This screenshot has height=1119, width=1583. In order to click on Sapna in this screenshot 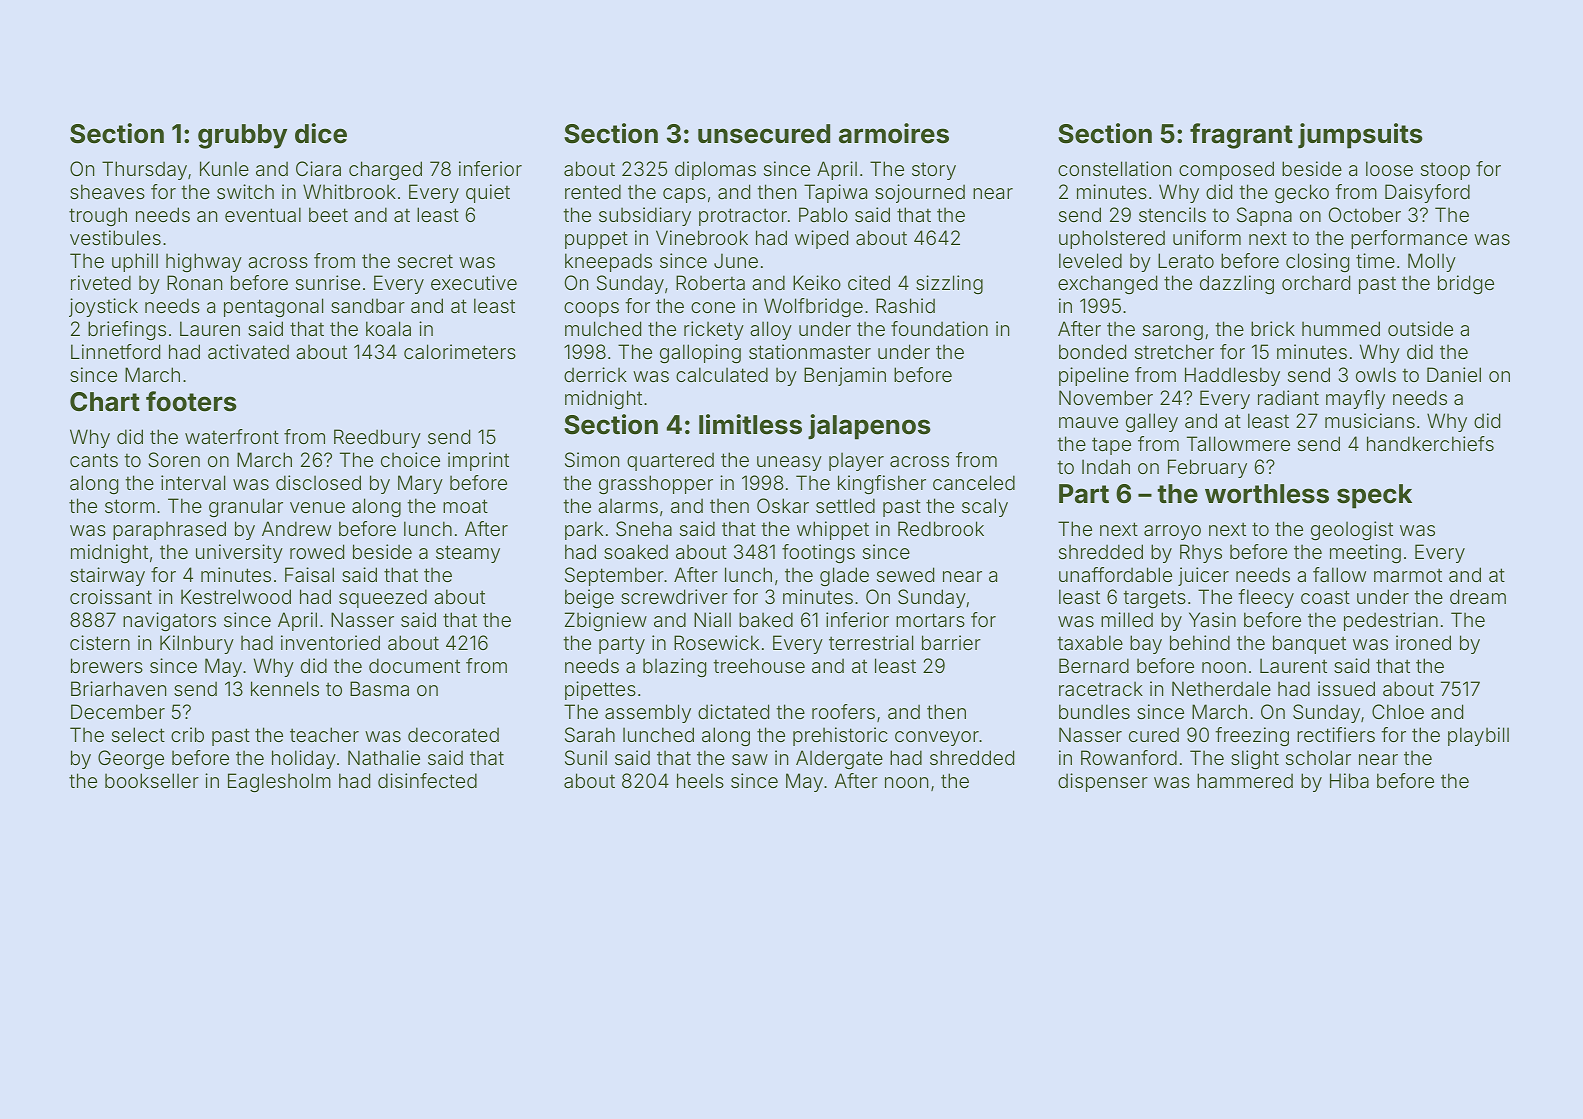, I will do `click(1264, 216)`.
